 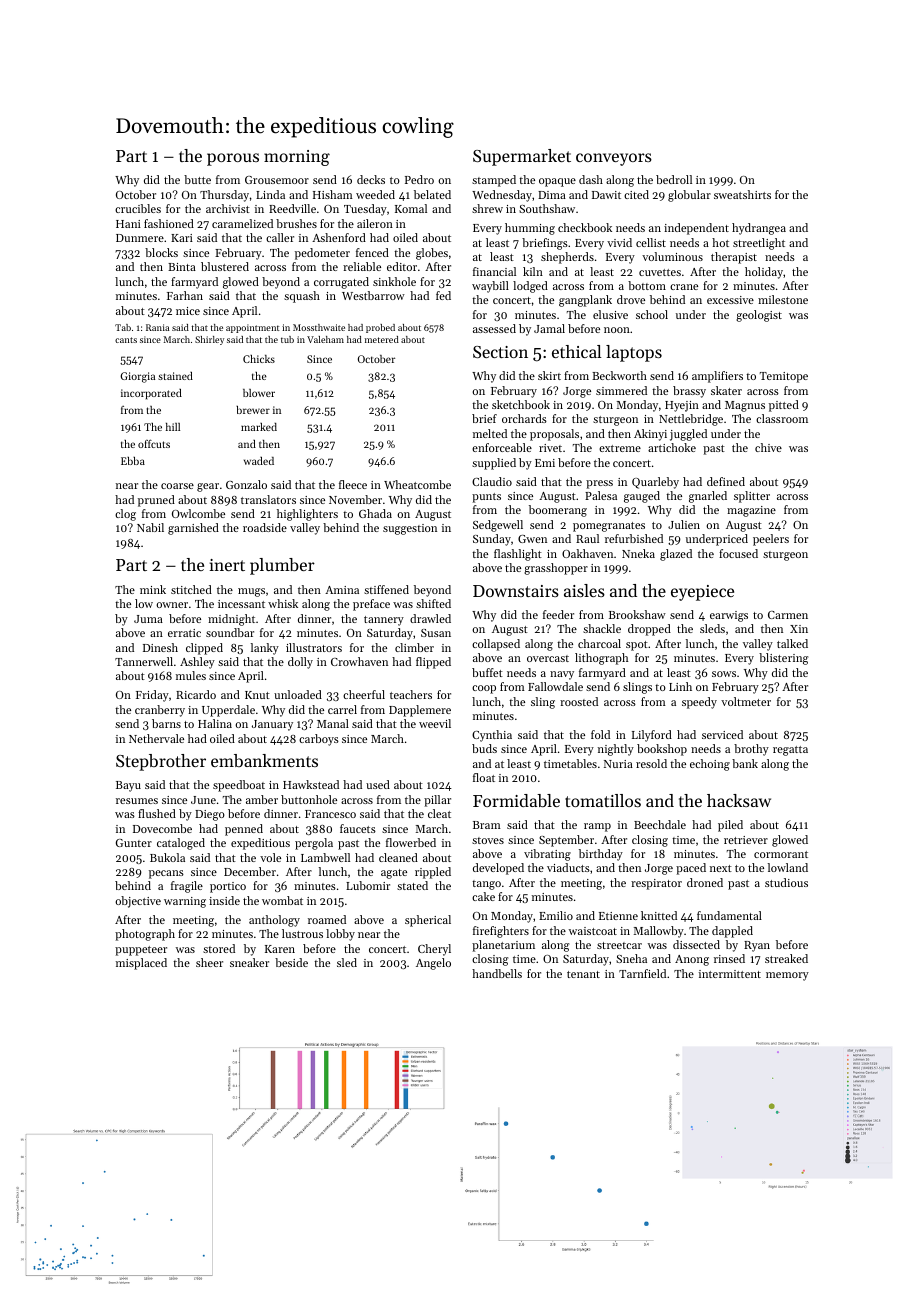 I want to click on opaque, so click(x=557, y=182).
